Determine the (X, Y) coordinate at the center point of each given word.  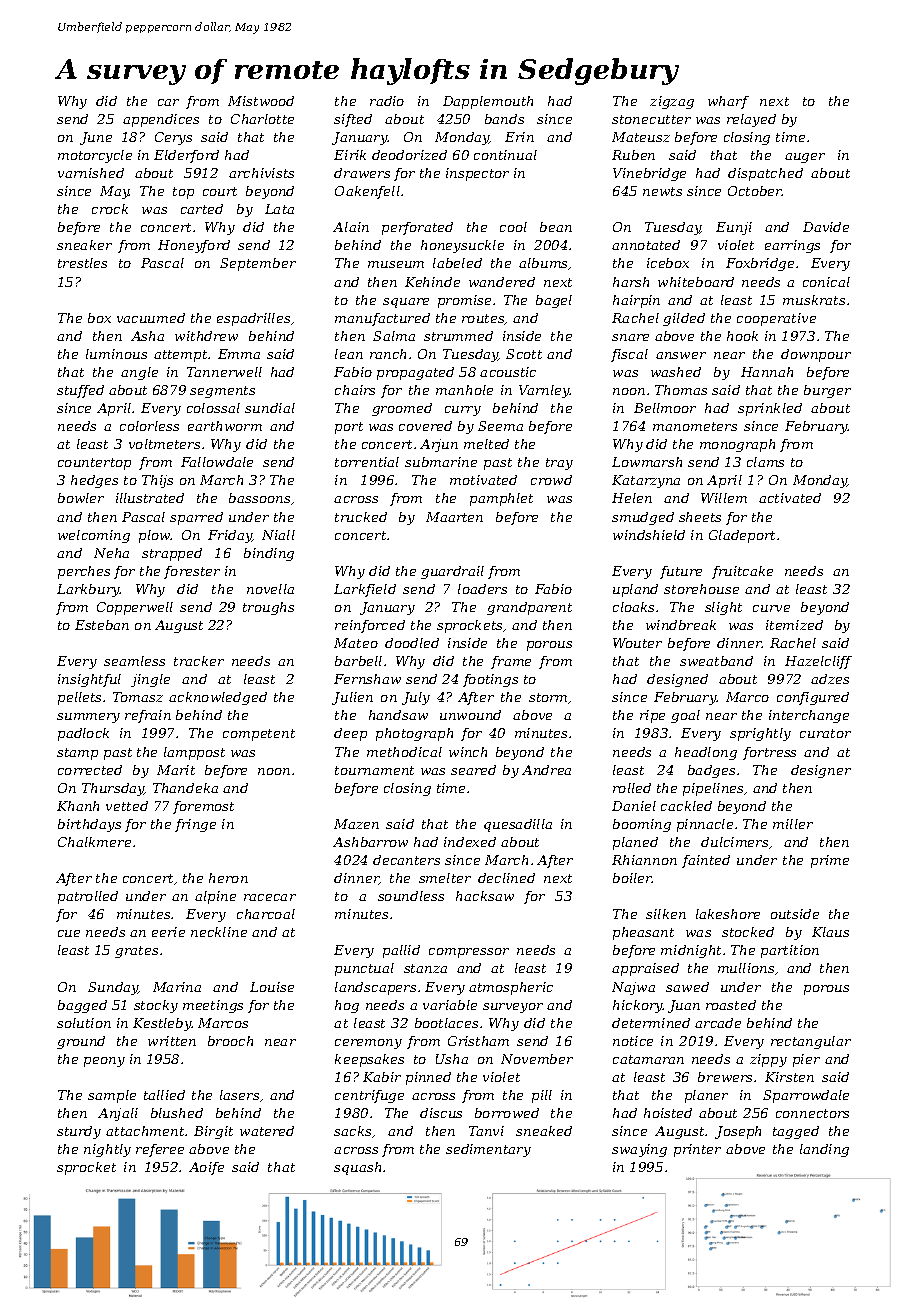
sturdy (79, 1132)
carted (202, 209)
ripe (652, 716)
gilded (684, 319)
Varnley (544, 391)
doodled (412, 643)
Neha (111, 553)
